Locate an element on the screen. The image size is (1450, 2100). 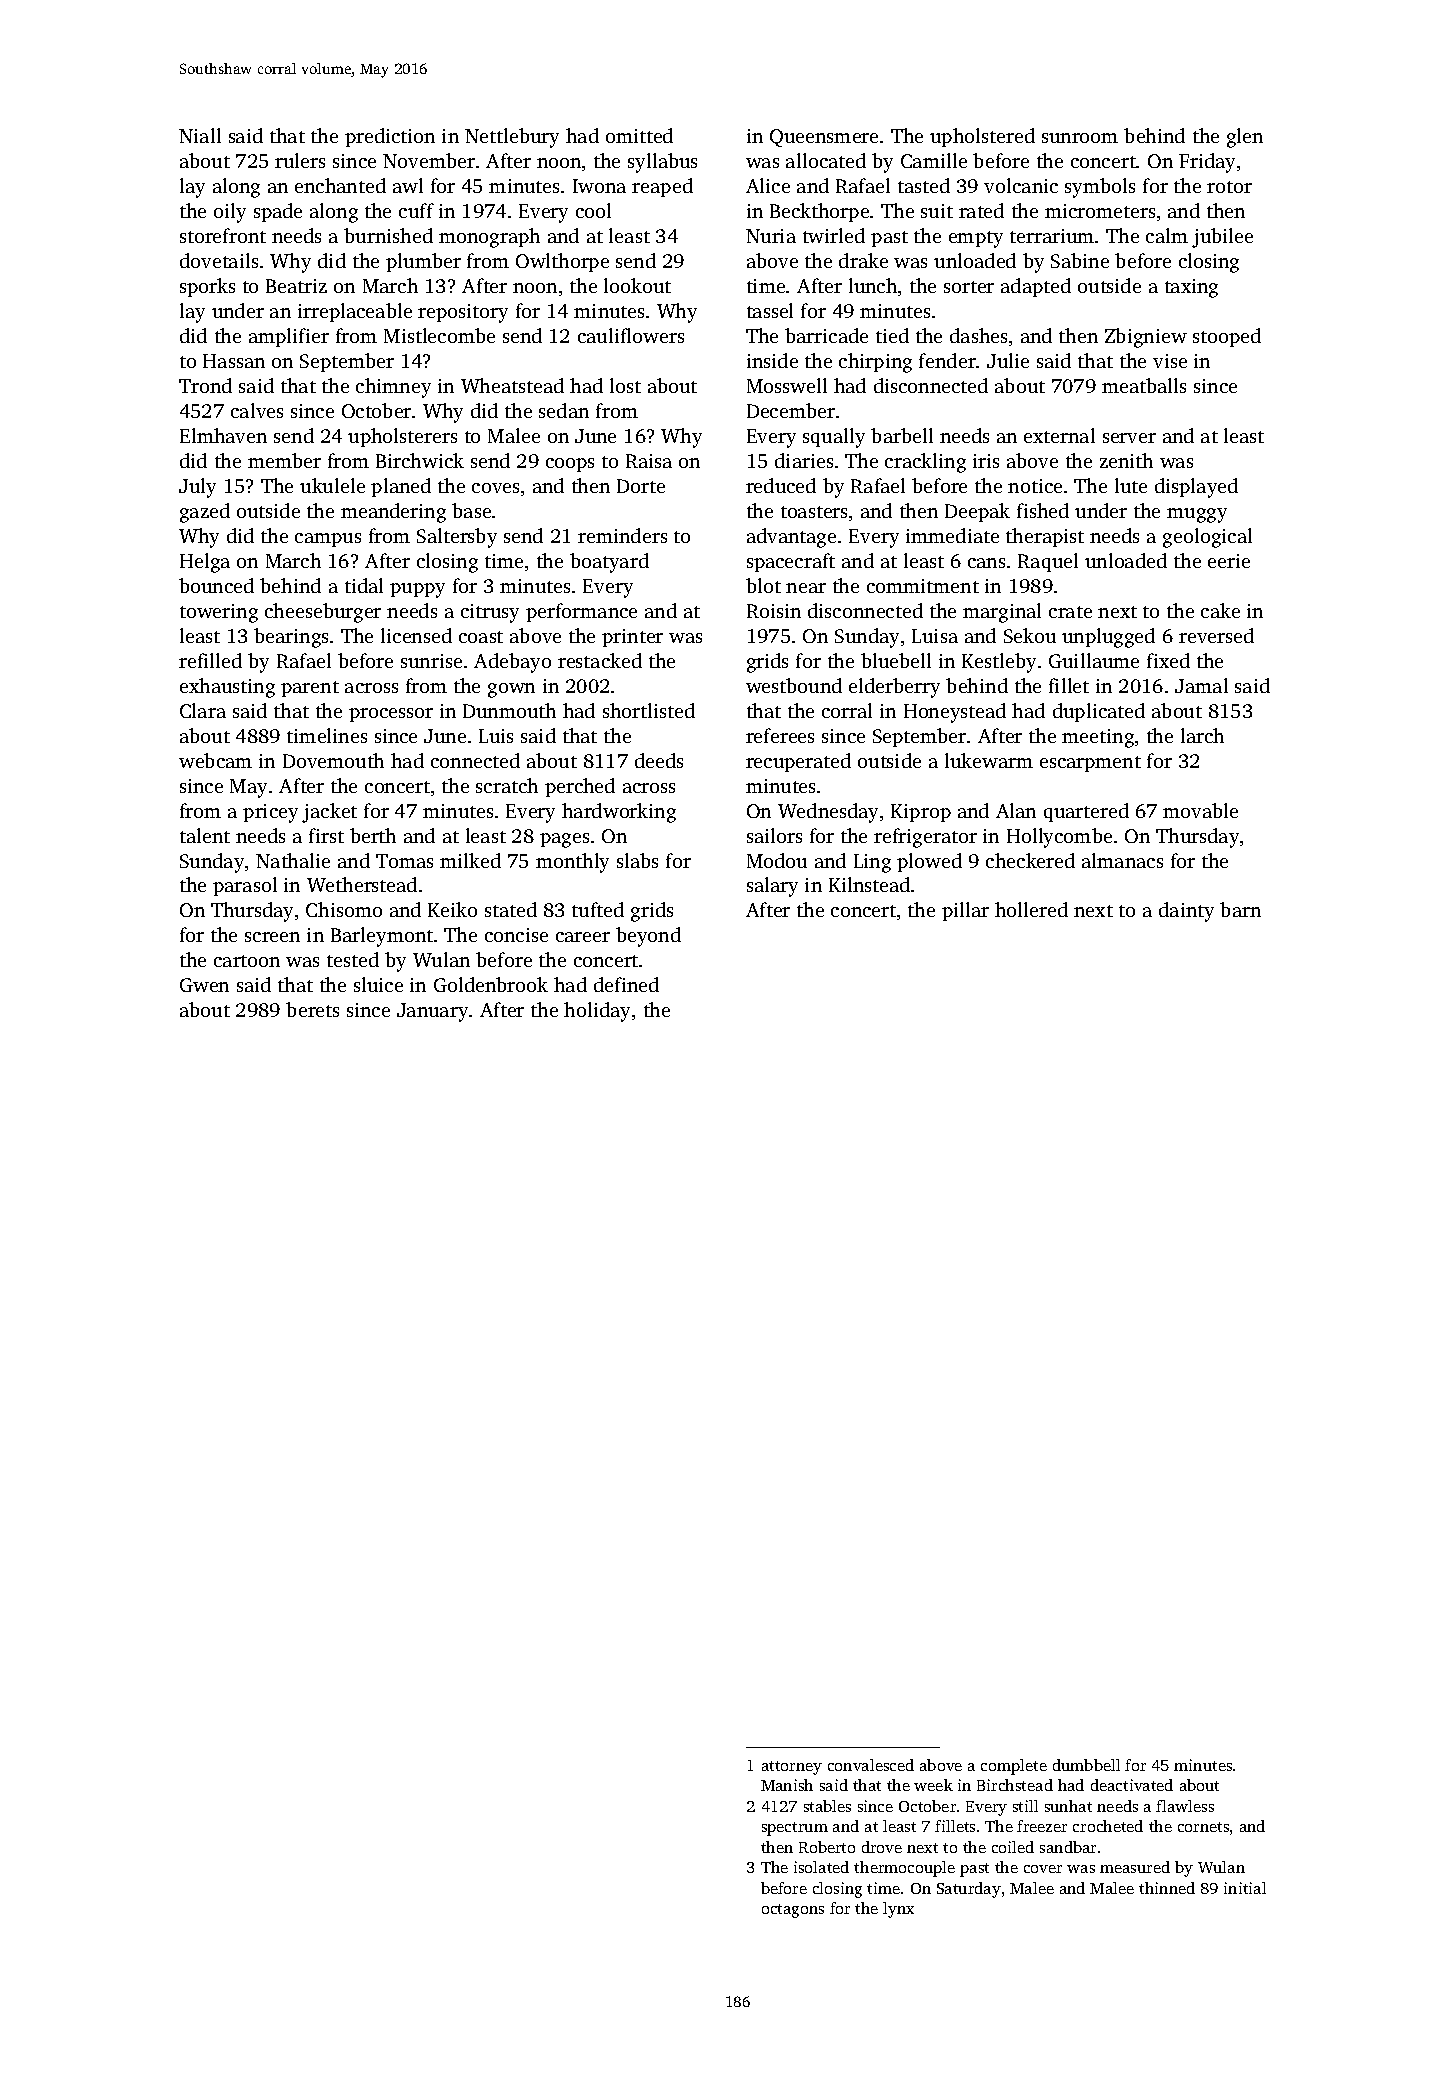
octagons is located at coordinates (793, 1911).
